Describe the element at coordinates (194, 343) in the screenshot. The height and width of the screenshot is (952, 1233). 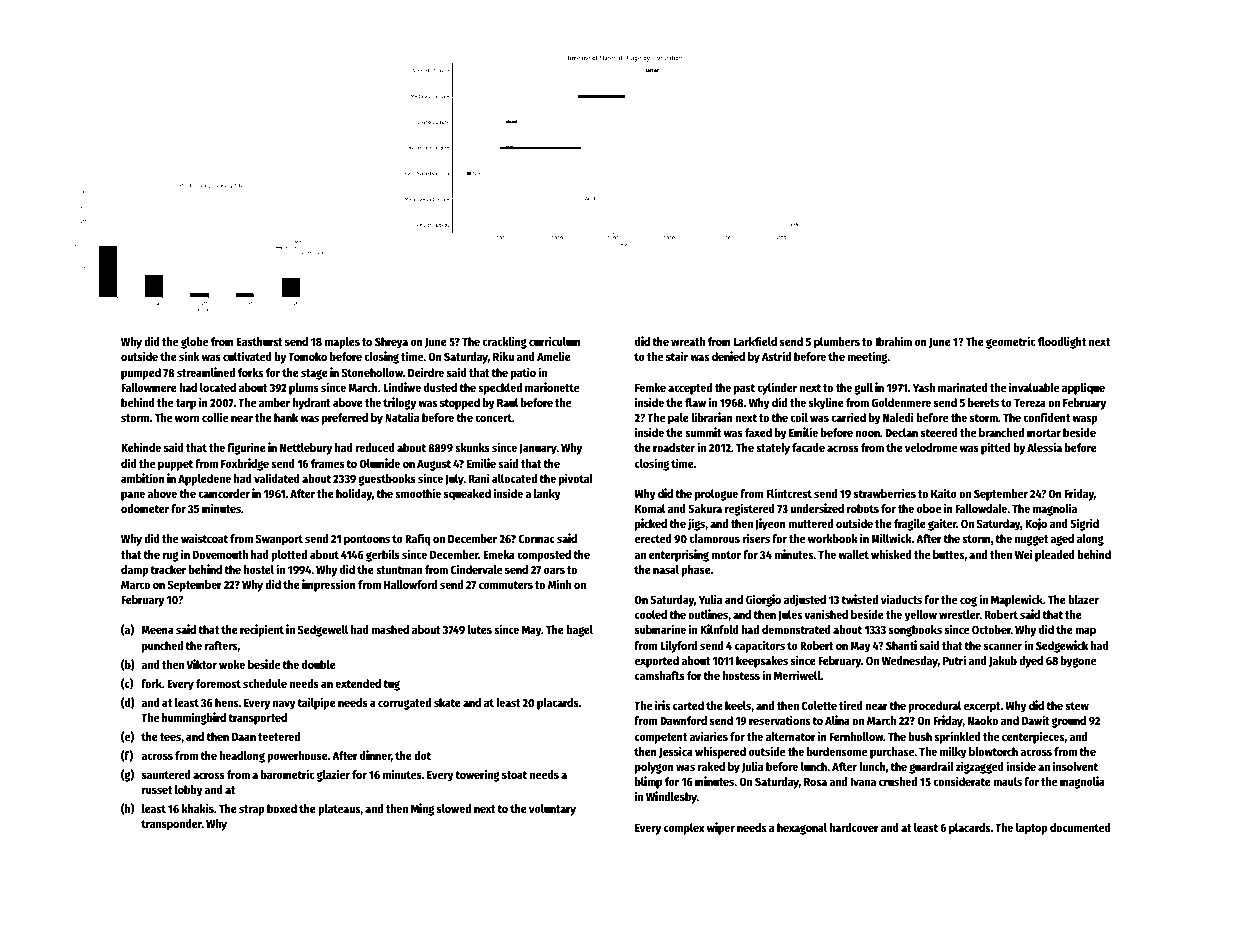
I see `globe` at that location.
